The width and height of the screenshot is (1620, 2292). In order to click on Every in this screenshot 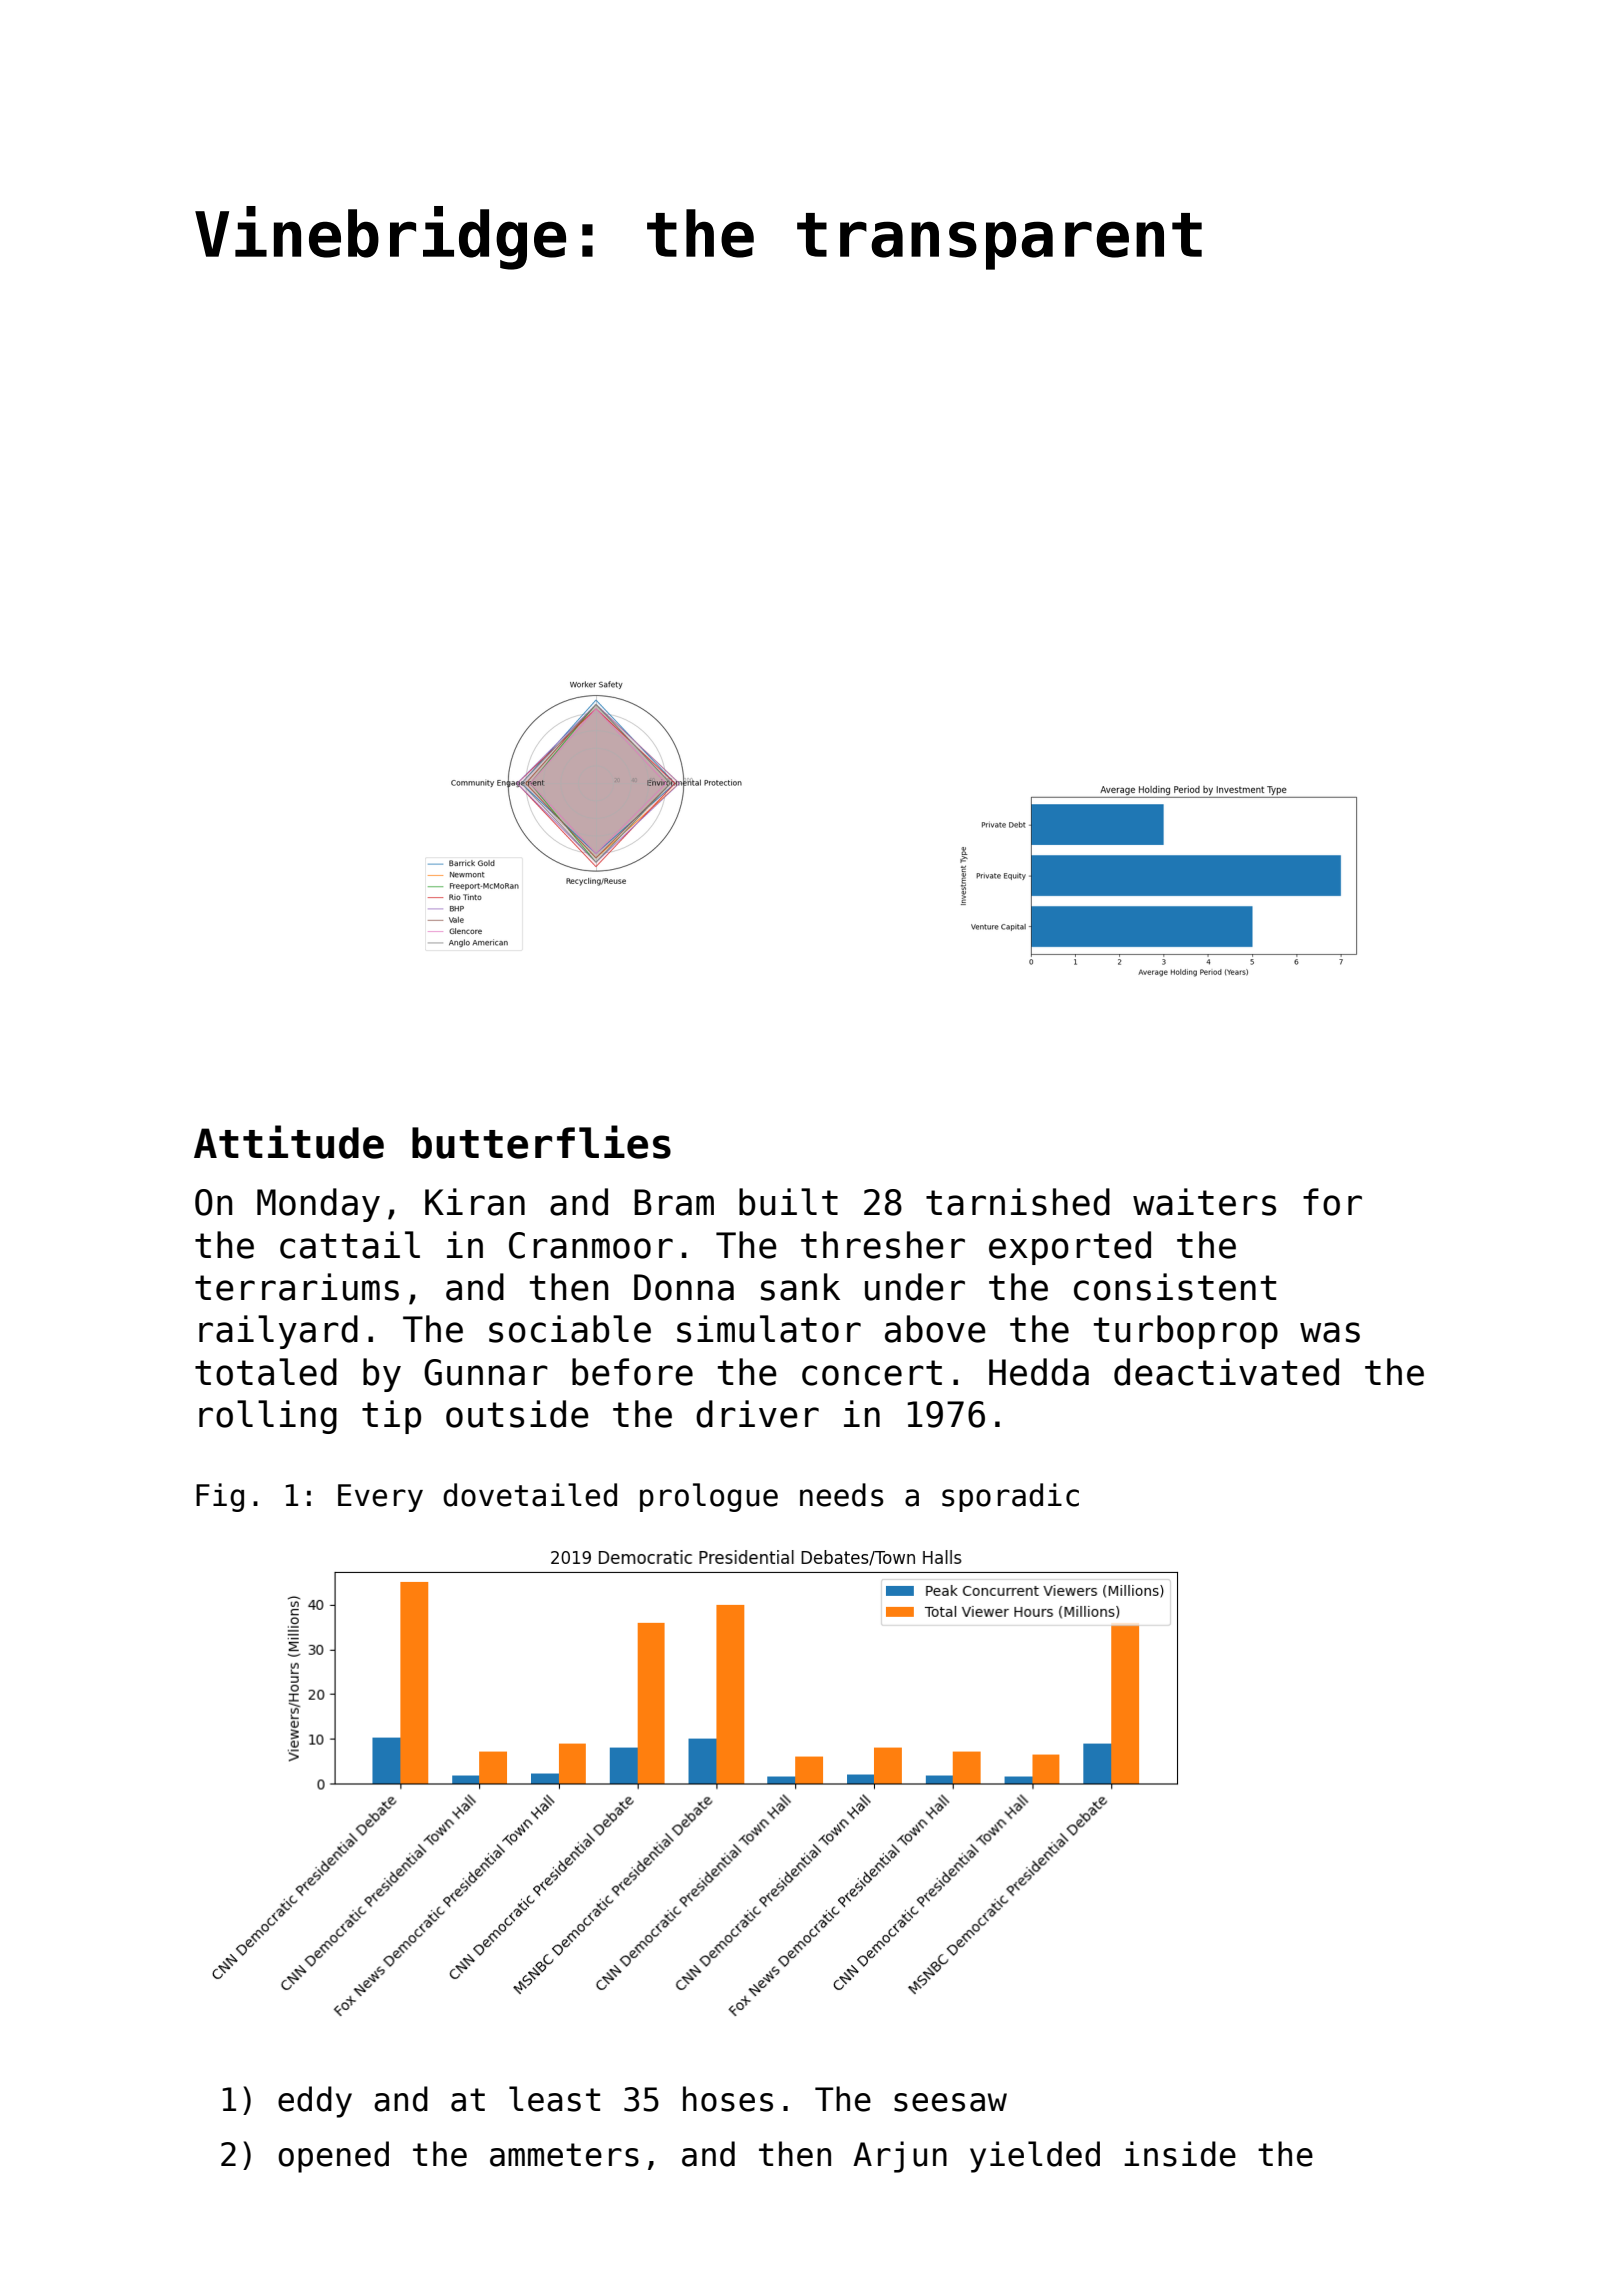, I will do `click(380, 1498)`.
